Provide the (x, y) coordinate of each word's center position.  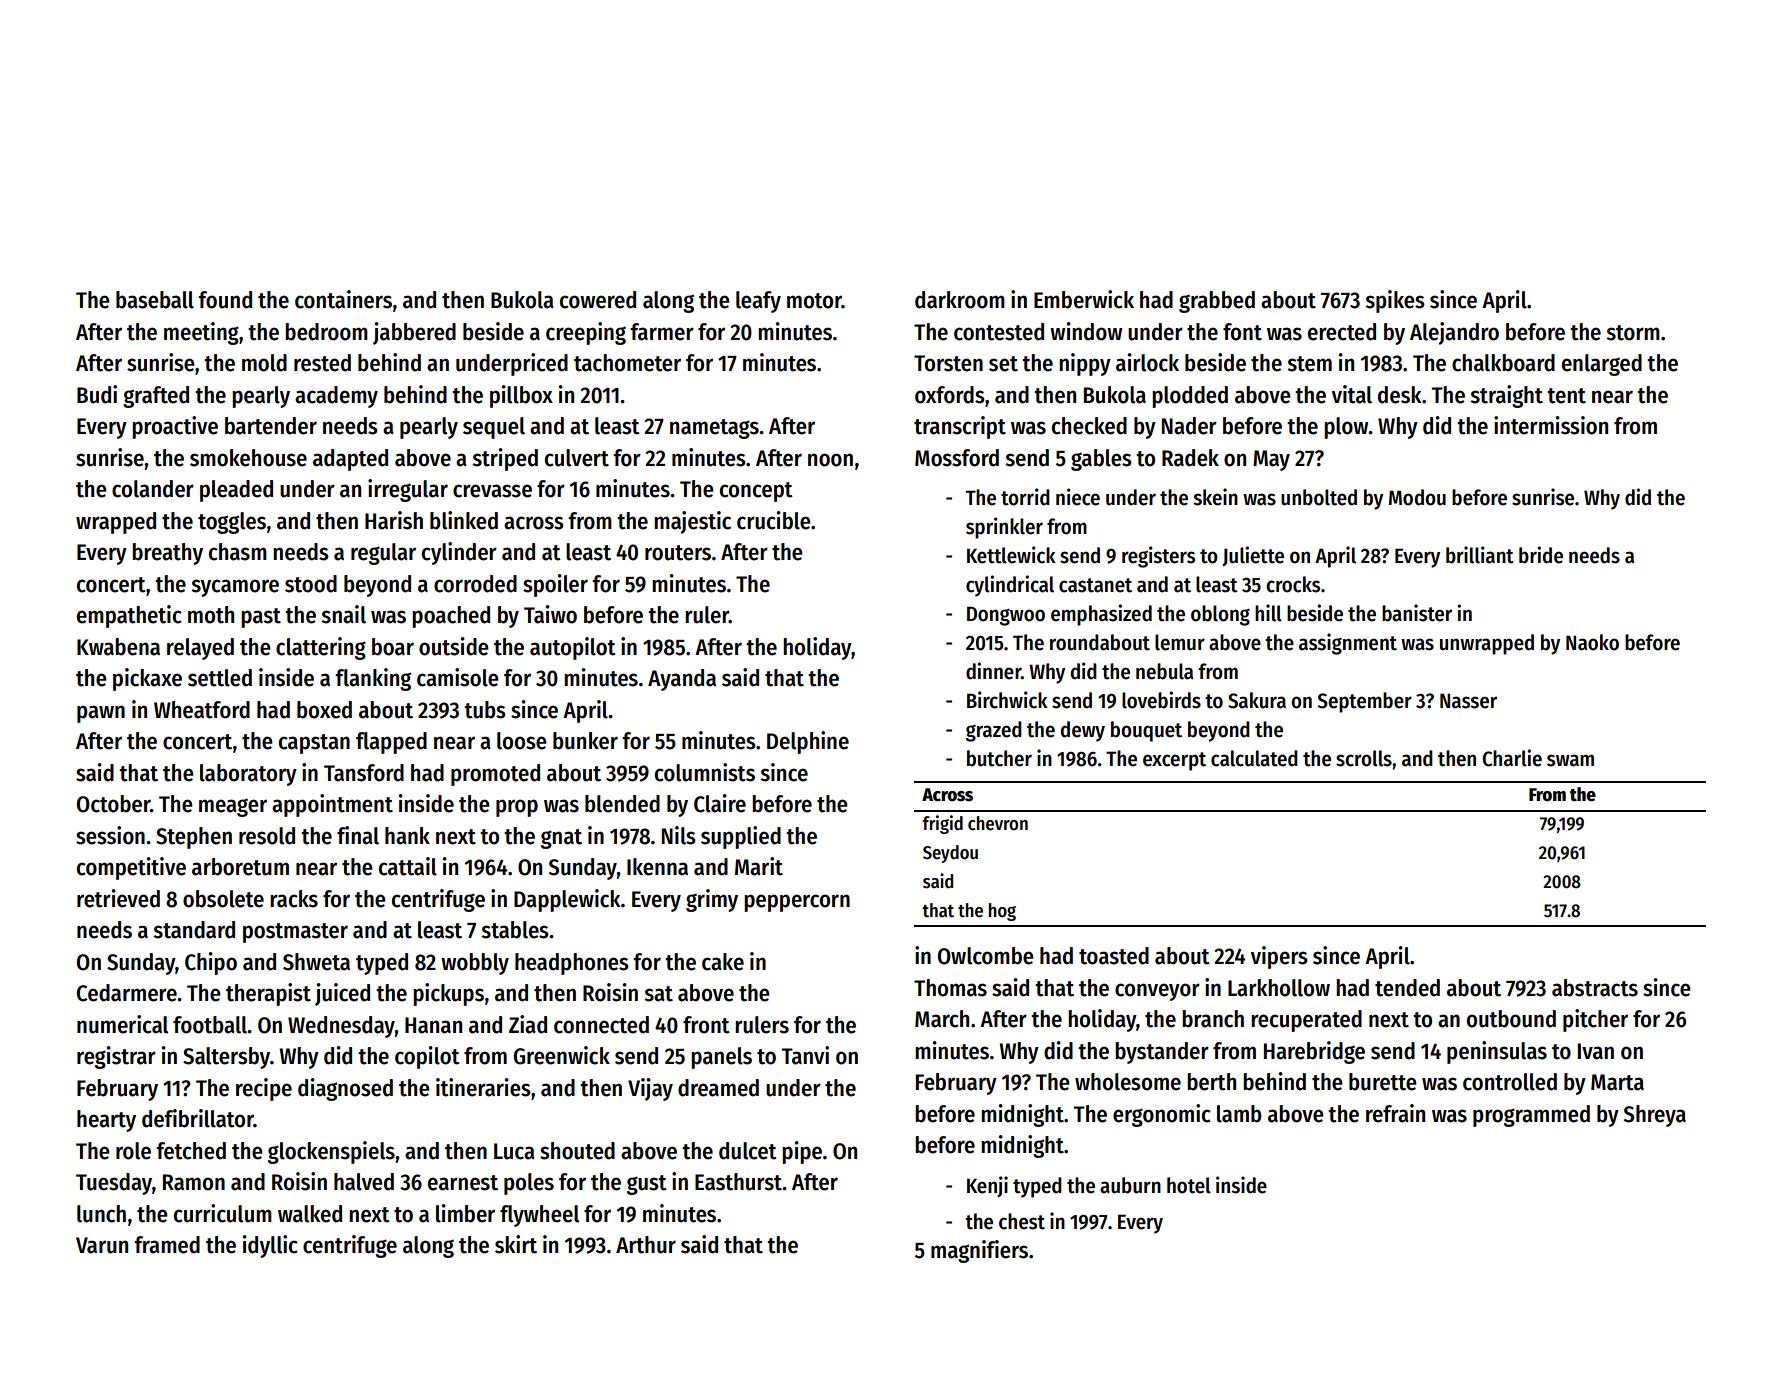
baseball (155, 300)
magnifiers (979, 1251)
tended (1407, 988)
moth (211, 615)
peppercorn (797, 903)
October (113, 804)
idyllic (270, 1246)
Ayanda (682, 680)
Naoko (1592, 642)
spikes (1395, 301)
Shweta (316, 962)
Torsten (948, 363)
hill (1268, 613)
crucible (774, 520)
